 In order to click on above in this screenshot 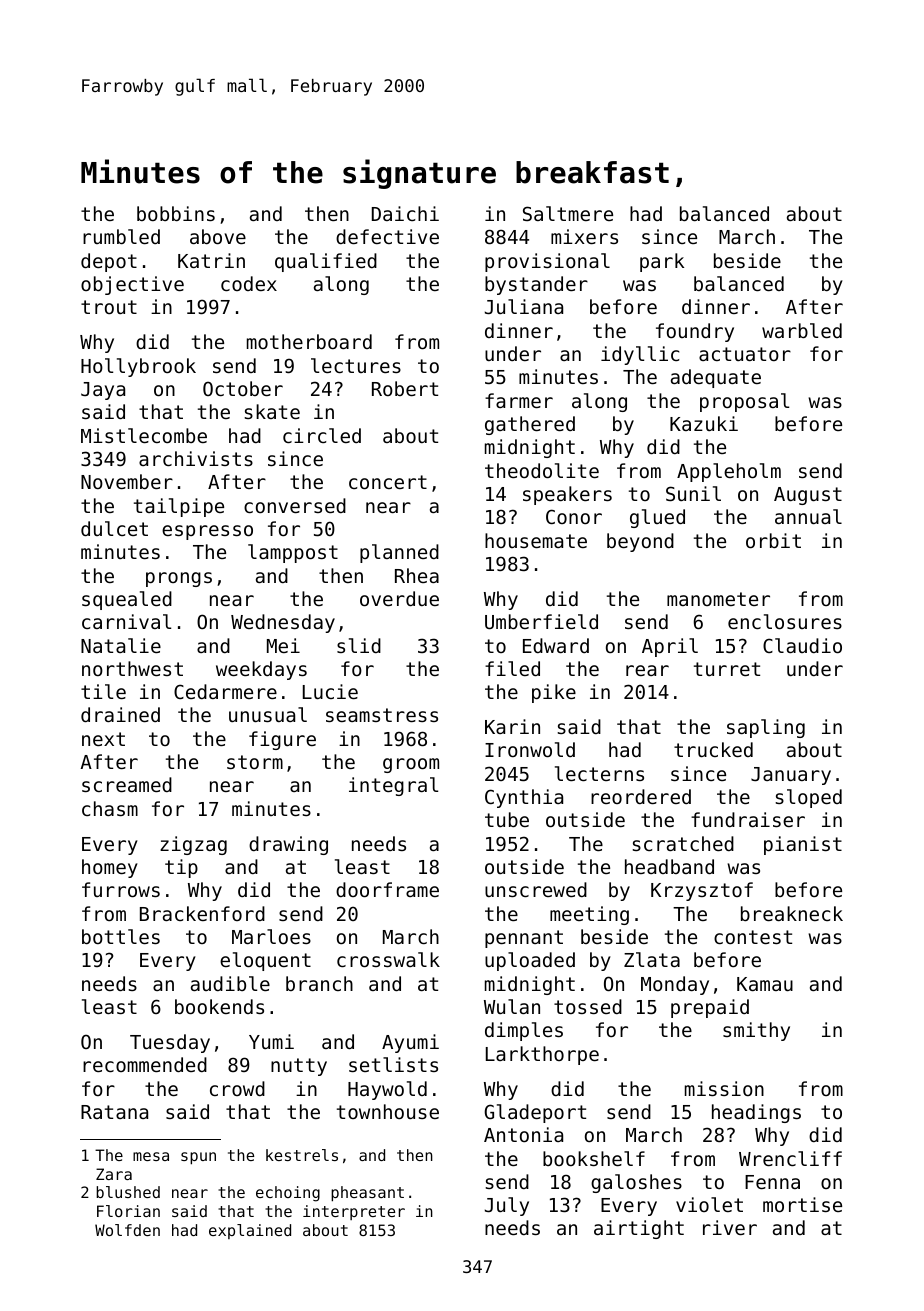, I will do `click(218, 236)`.
